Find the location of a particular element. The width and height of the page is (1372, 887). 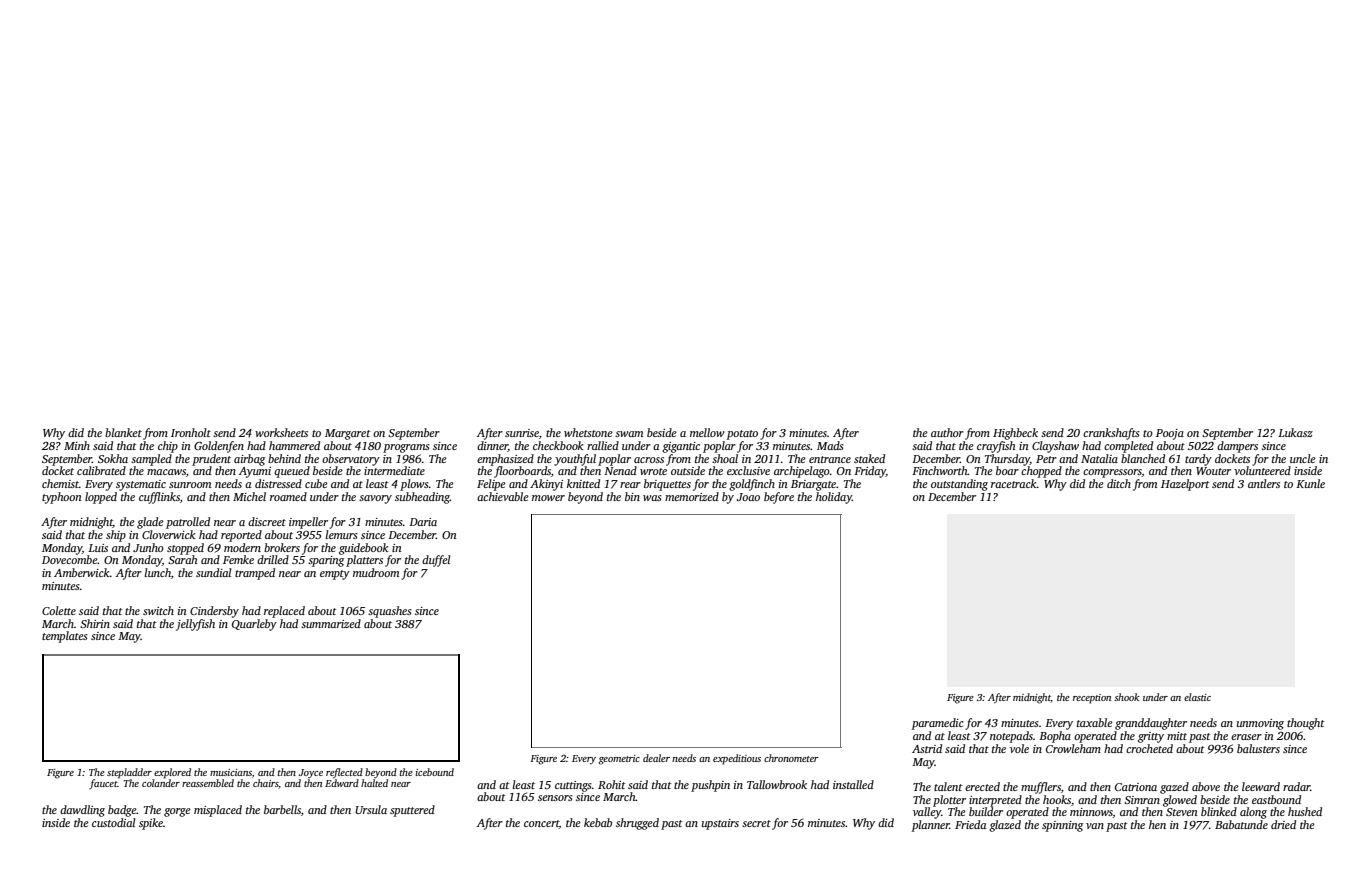

Highbeck is located at coordinates (1015, 434).
